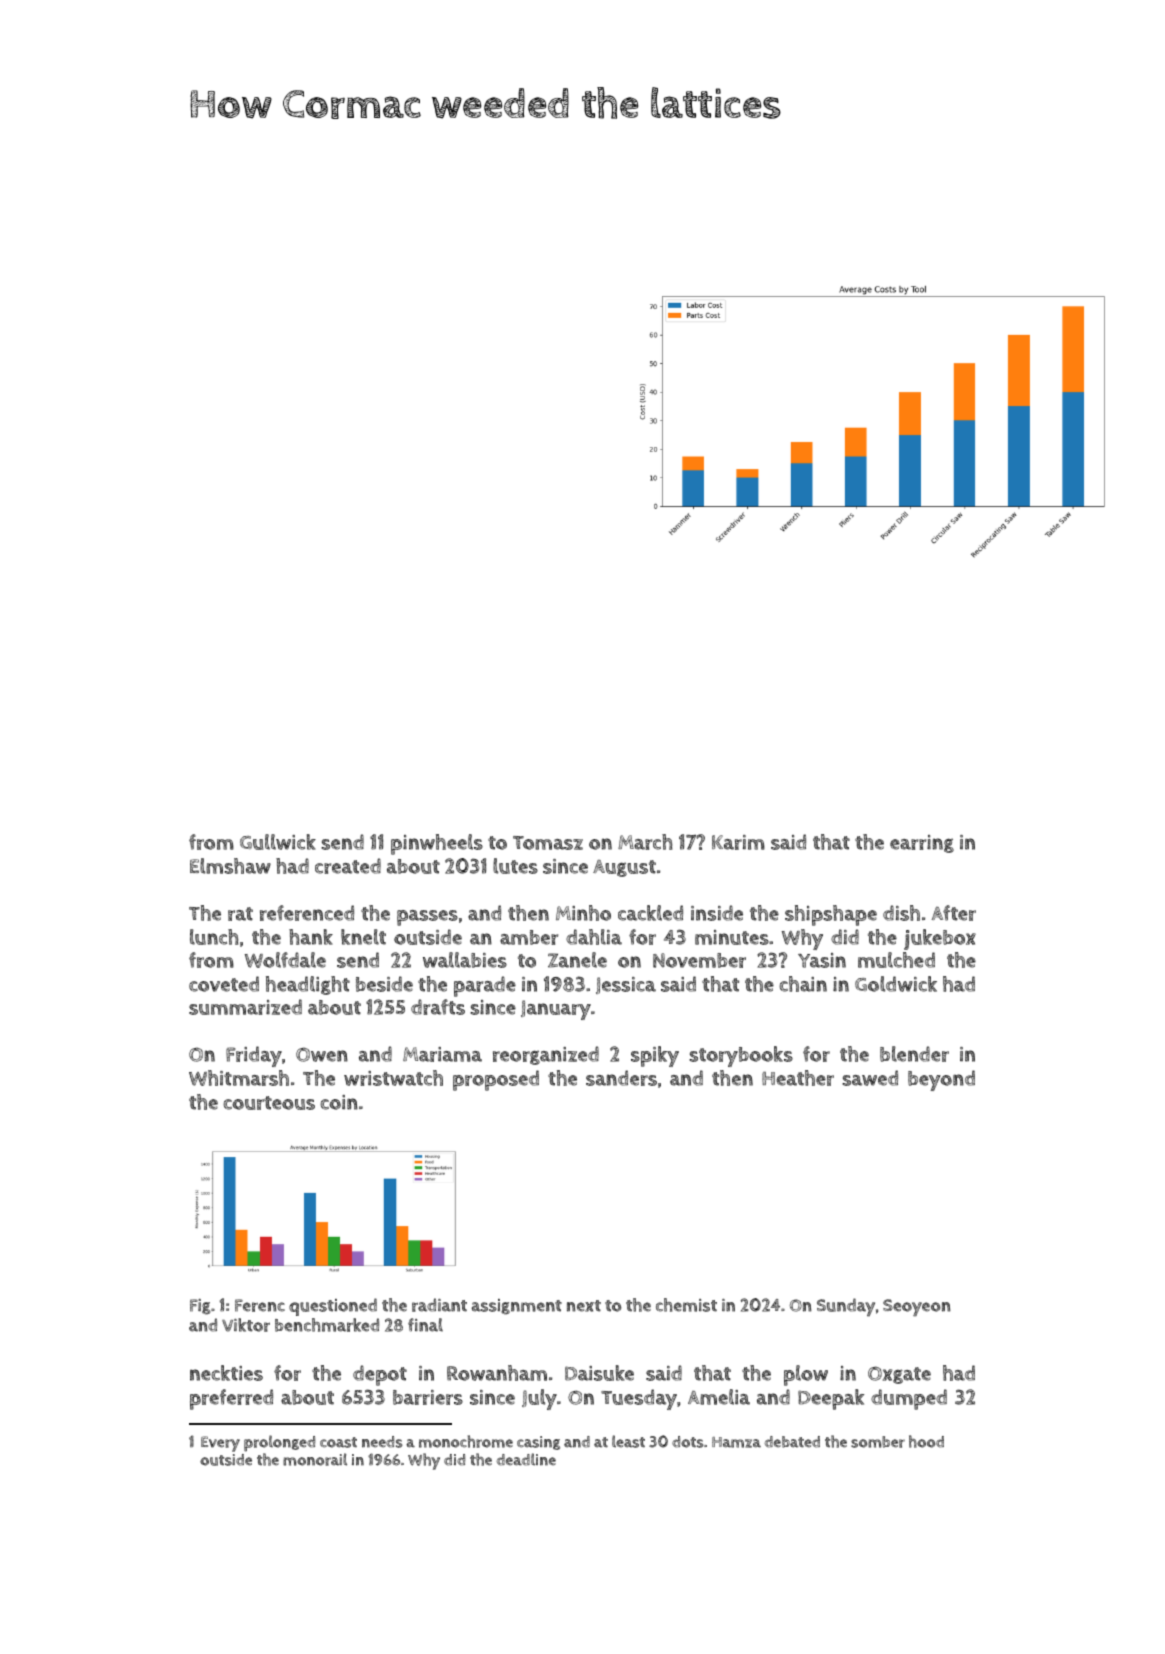 The image size is (1165, 1654). I want to click on Jessica, so click(626, 985).
